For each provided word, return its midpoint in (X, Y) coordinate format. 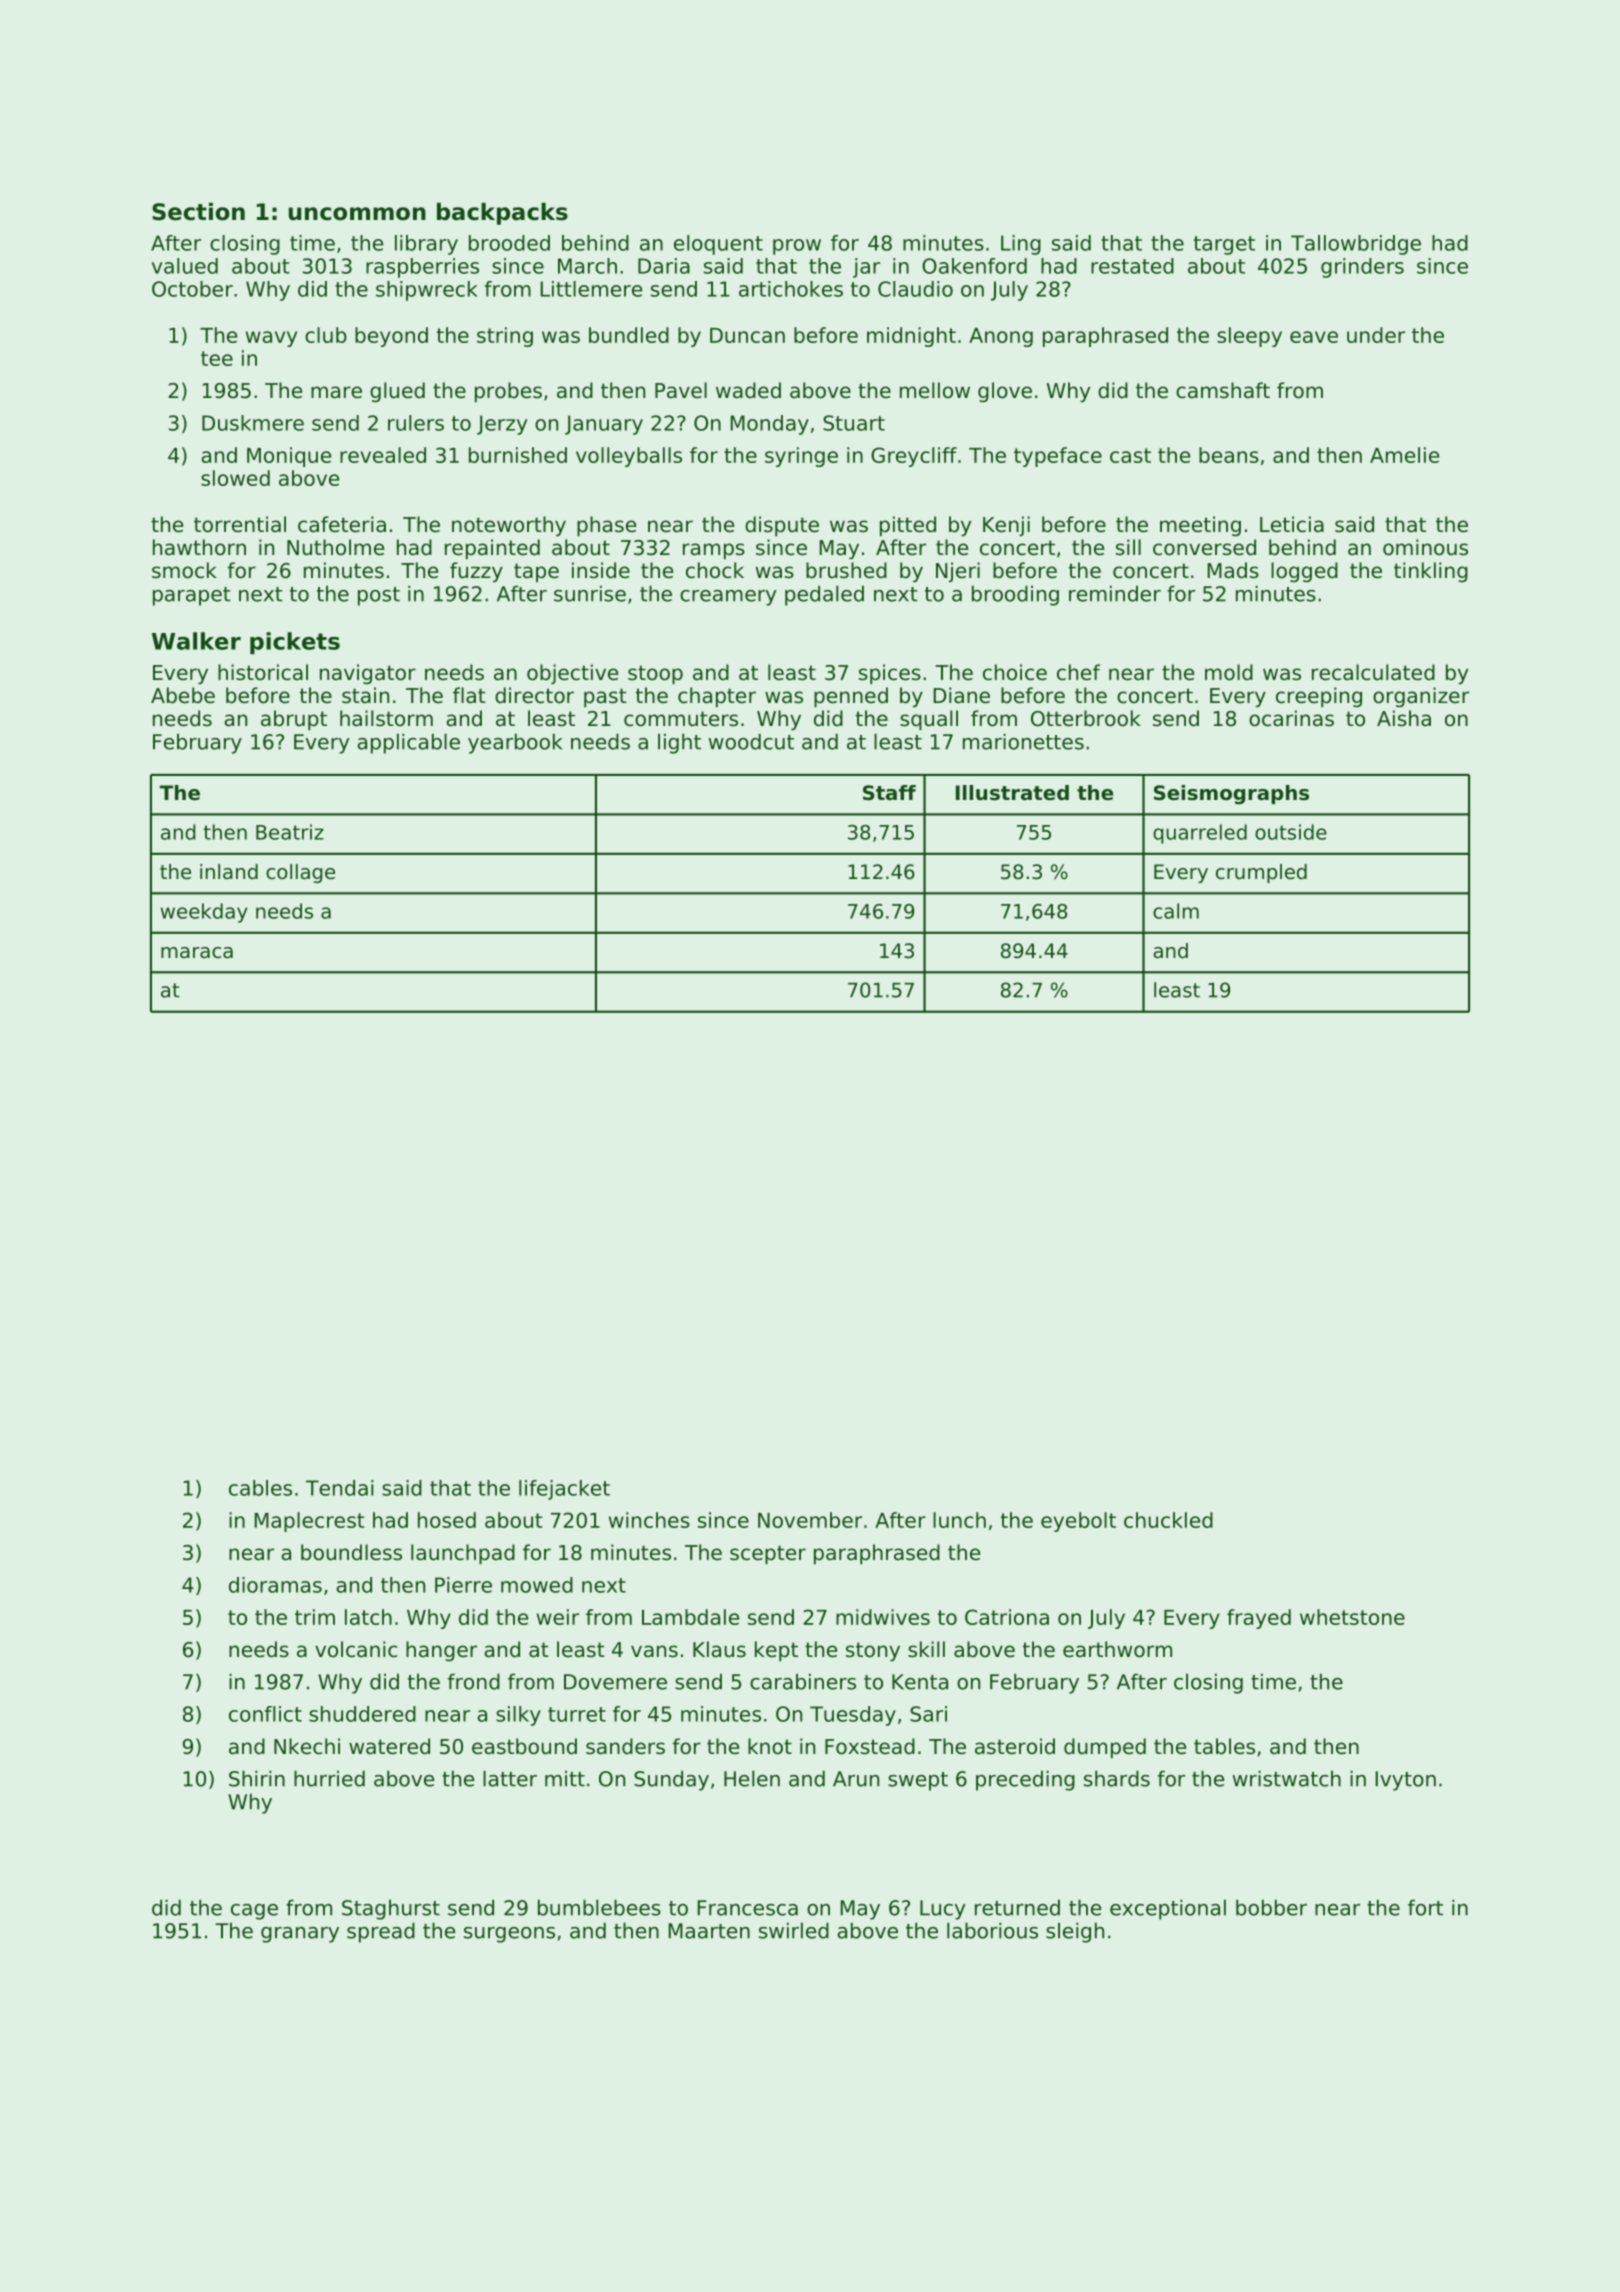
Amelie (1404, 455)
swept (918, 1781)
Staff (889, 793)
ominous (1425, 547)
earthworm (1117, 1649)
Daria (664, 266)
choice (1015, 672)
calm (1176, 911)
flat (469, 695)
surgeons (509, 1935)
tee (217, 358)
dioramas (275, 1585)
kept (776, 1651)
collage (300, 873)
